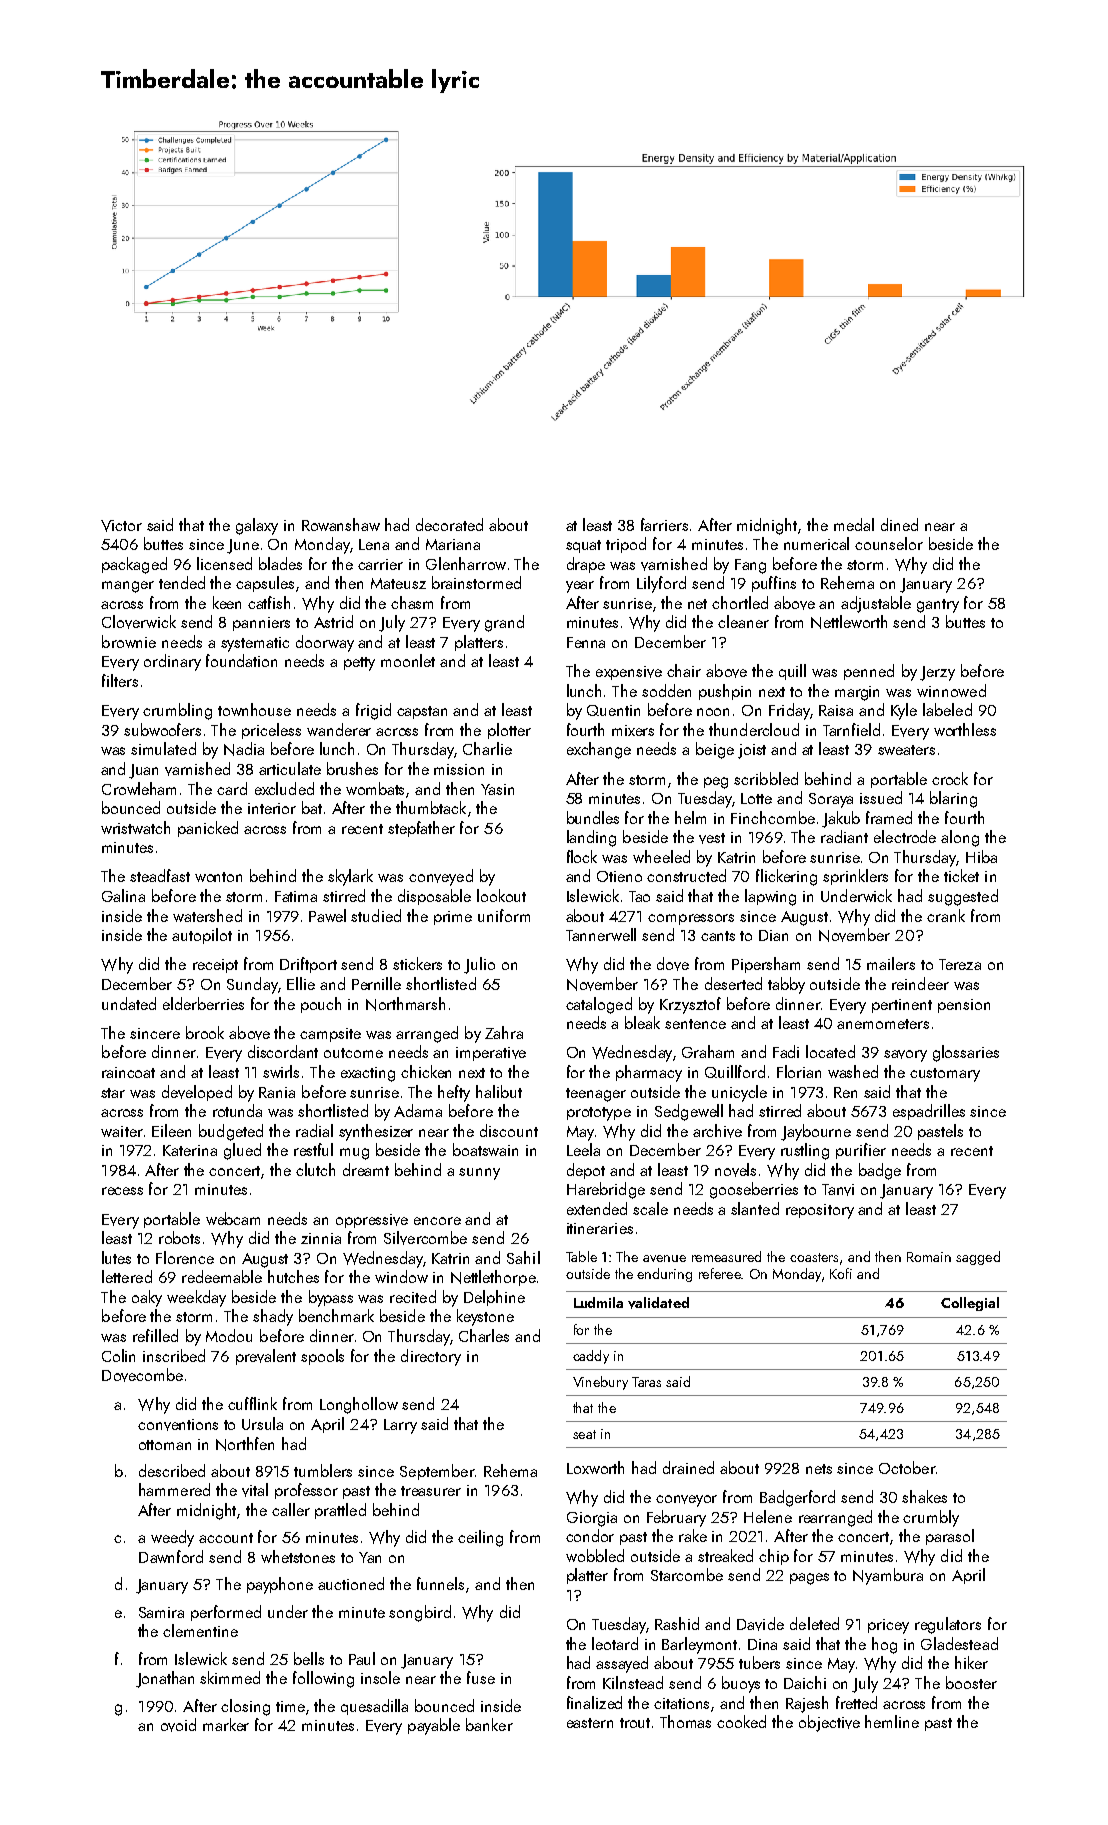  I want to click on dined, so click(899, 524).
